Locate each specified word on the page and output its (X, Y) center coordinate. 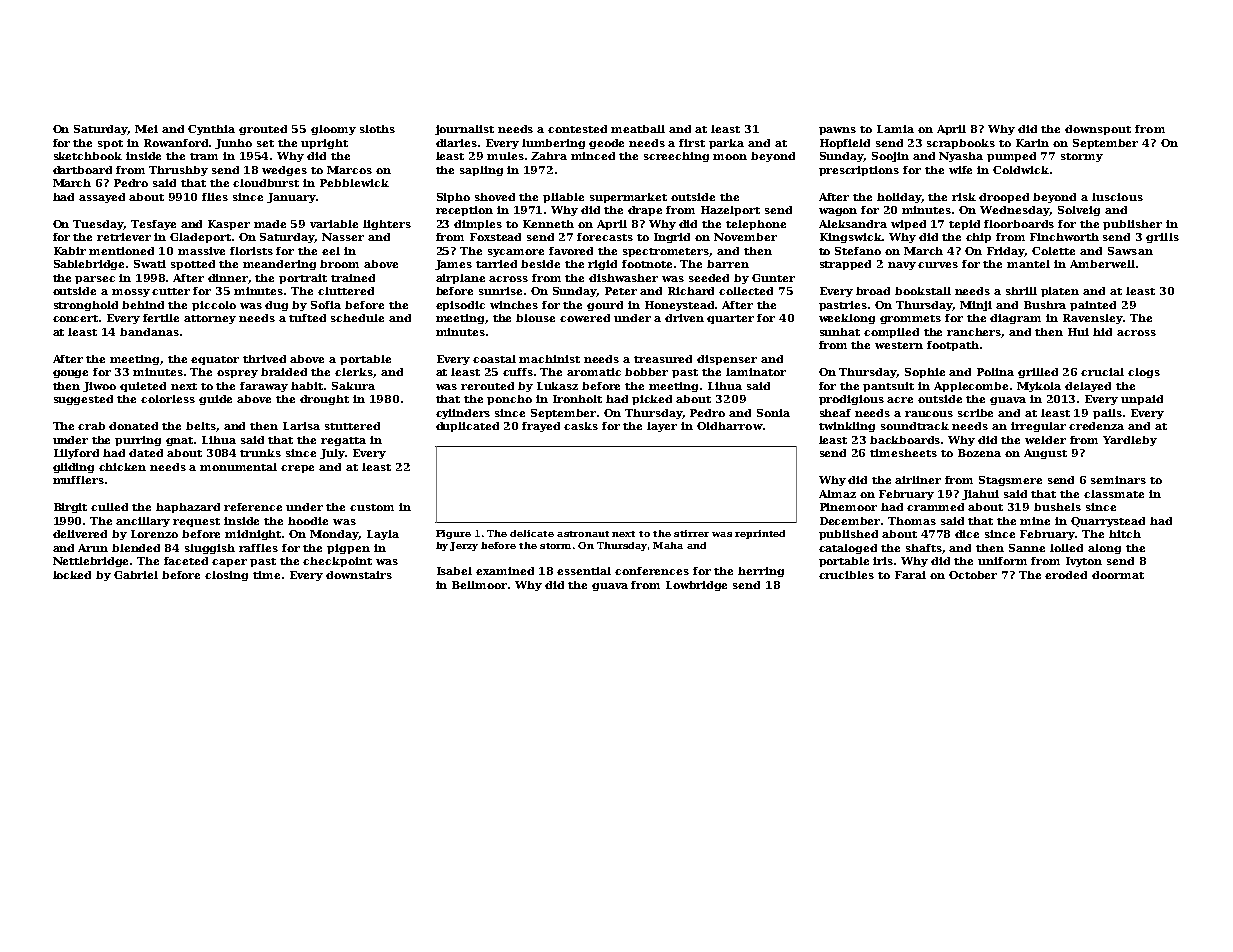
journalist (464, 130)
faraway (264, 387)
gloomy (333, 130)
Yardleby (1130, 441)
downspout (1098, 130)
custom (372, 507)
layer (662, 427)
